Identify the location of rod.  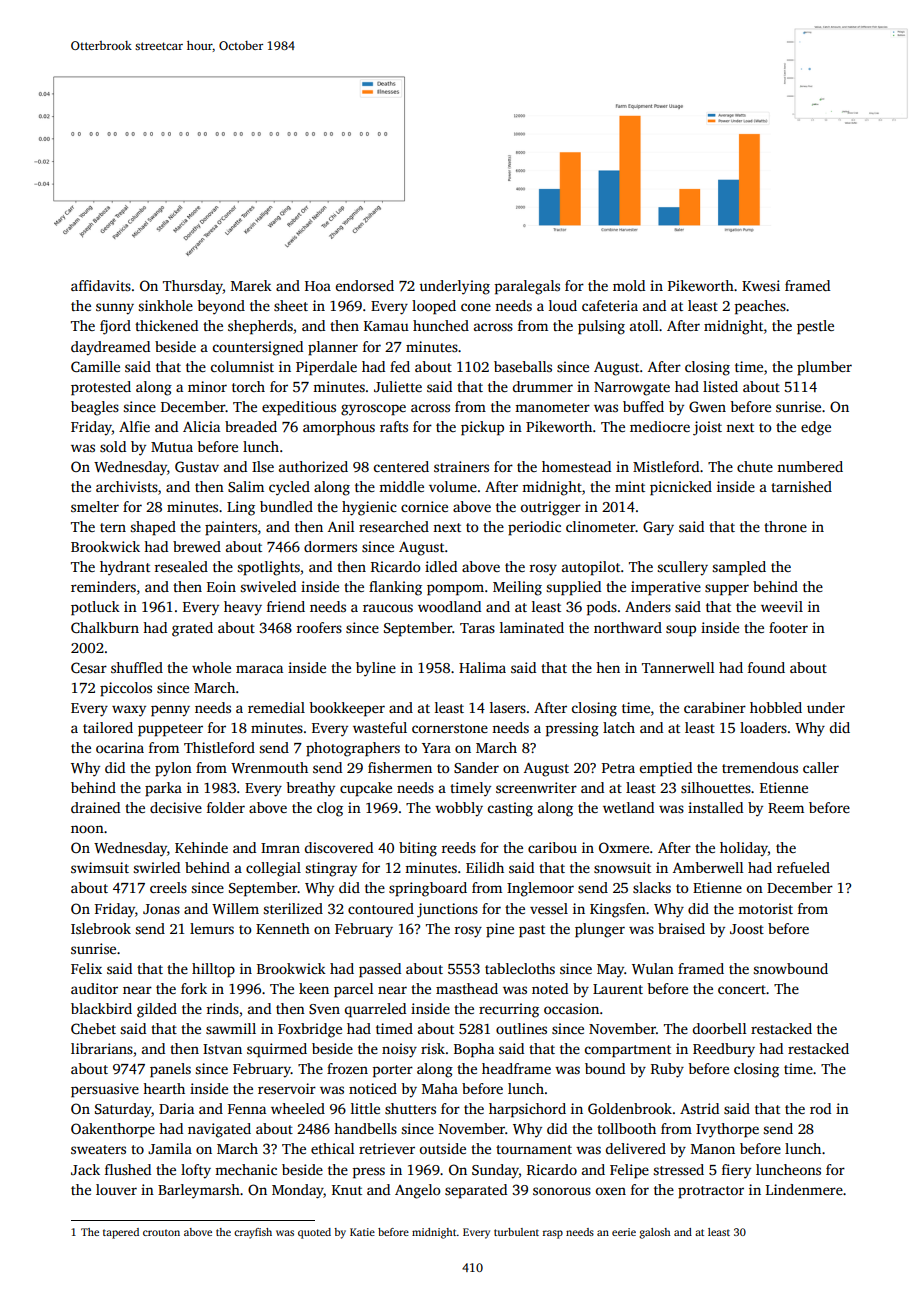
(820, 1108).
